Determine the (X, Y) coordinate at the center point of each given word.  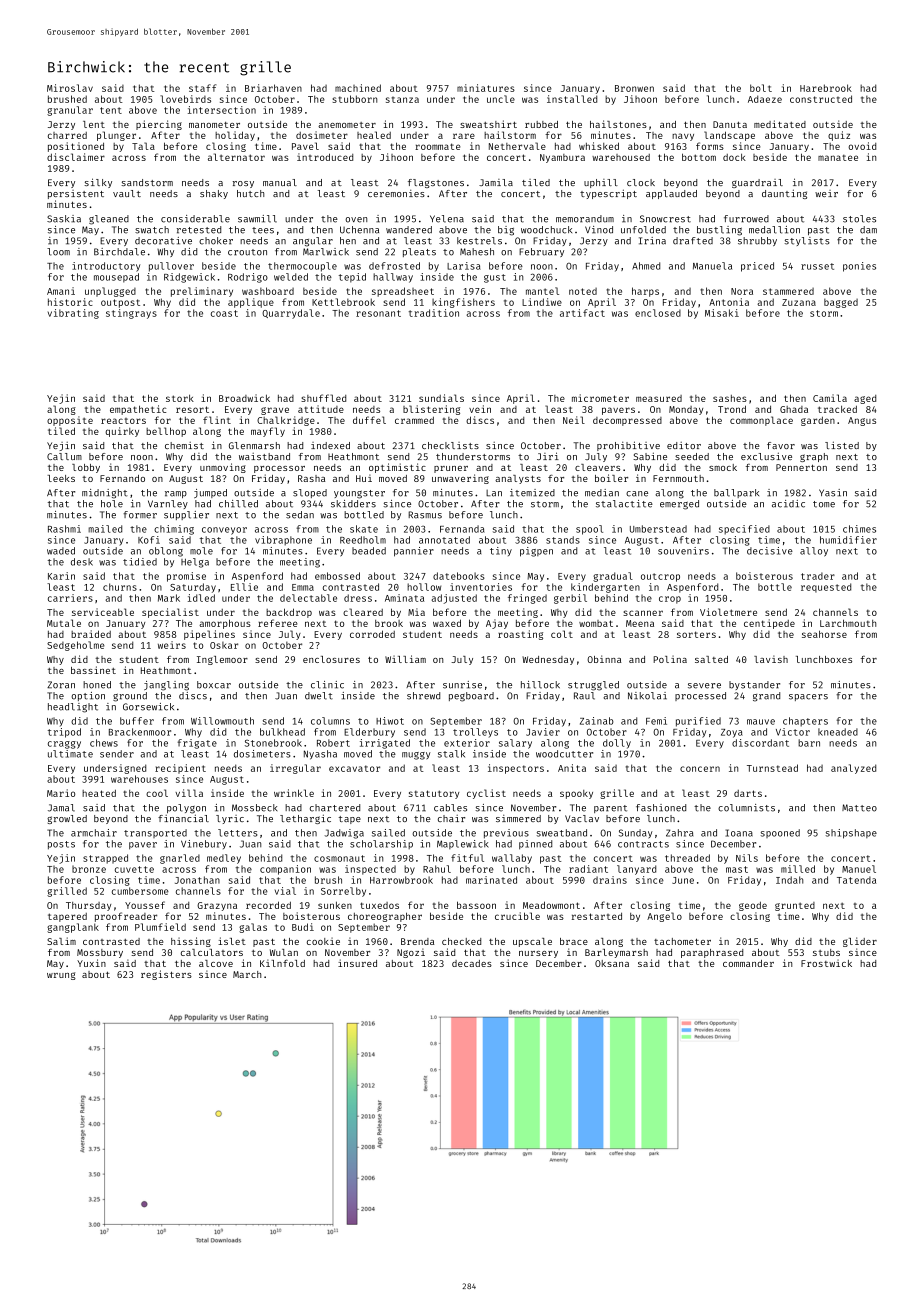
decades (472, 963)
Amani (61, 291)
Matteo (859, 808)
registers (166, 975)
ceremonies (396, 193)
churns (120, 587)
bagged (841, 303)
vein (480, 409)
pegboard (471, 697)
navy (683, 137)
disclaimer (76, 157)
